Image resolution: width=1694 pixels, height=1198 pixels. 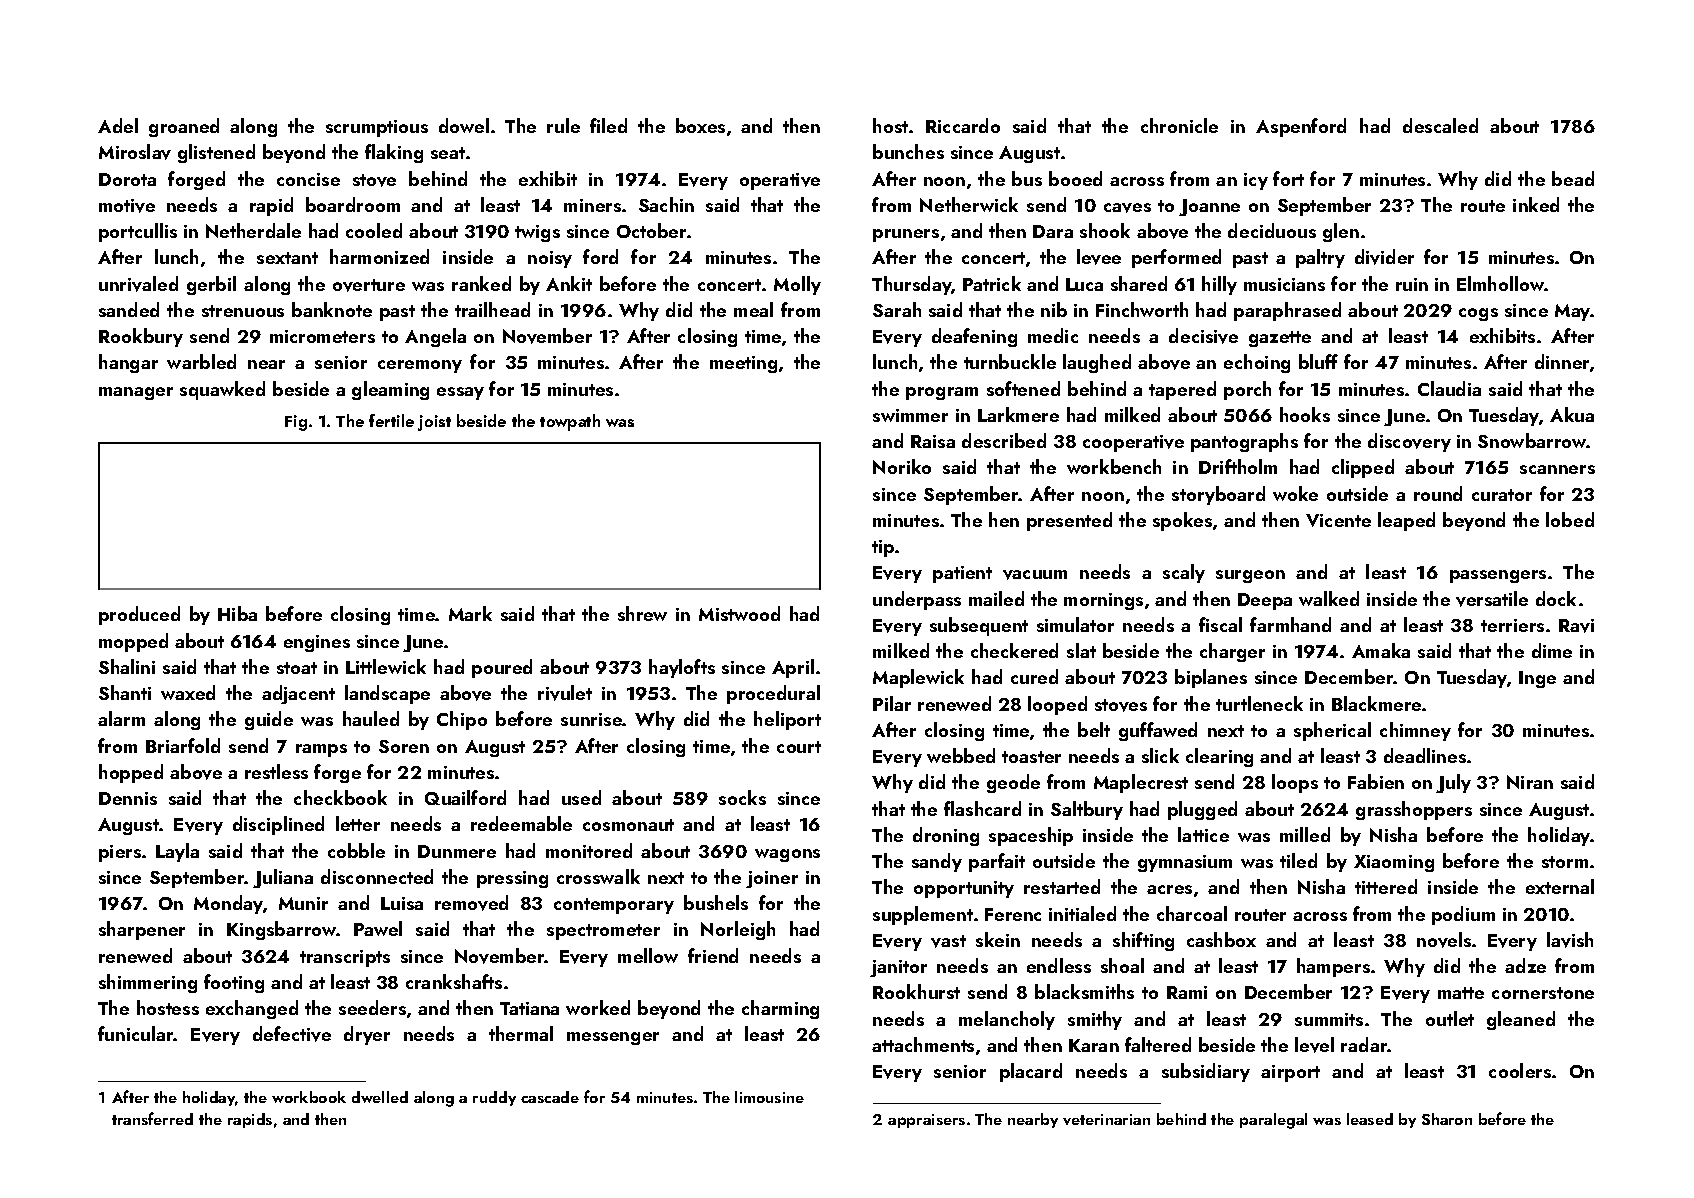 I want to click on flashcard, so click(x=982, y=808).
